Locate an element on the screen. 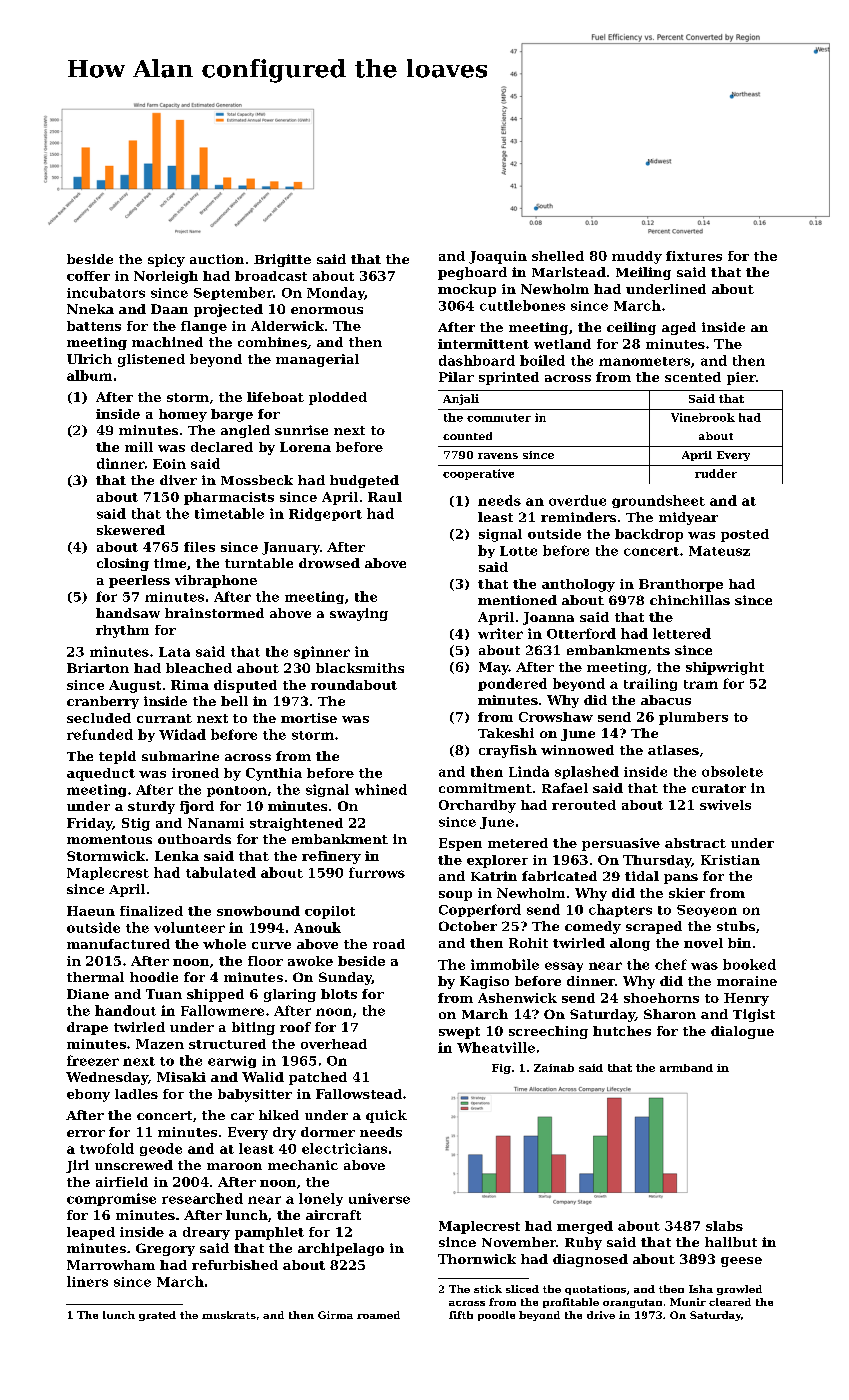  pier is located at coordinates (741, 378).
